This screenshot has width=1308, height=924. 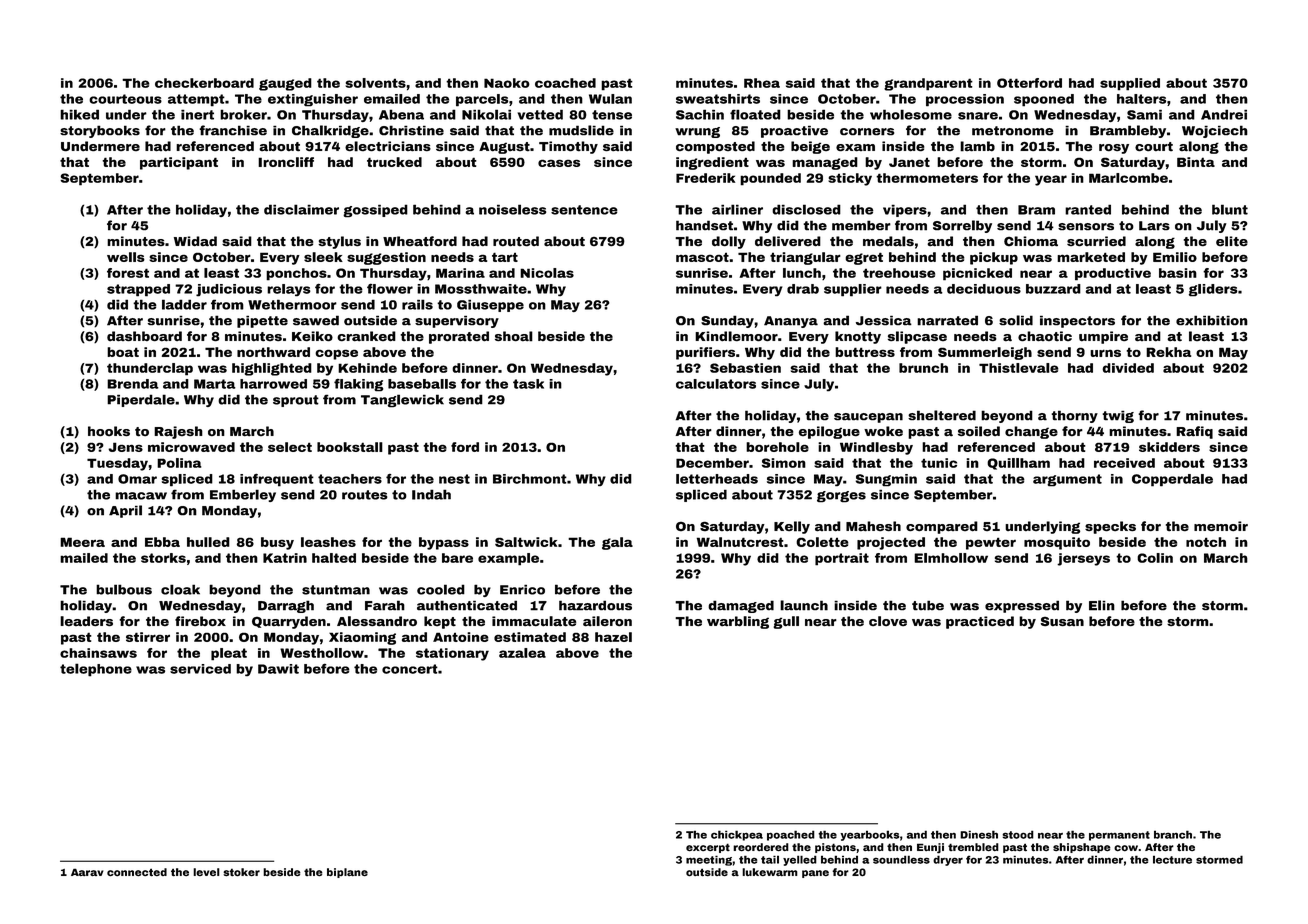 What do you see at coordinates (410, 669) in the screenshot?
I see `concert` at bounding box center [410, 669].
